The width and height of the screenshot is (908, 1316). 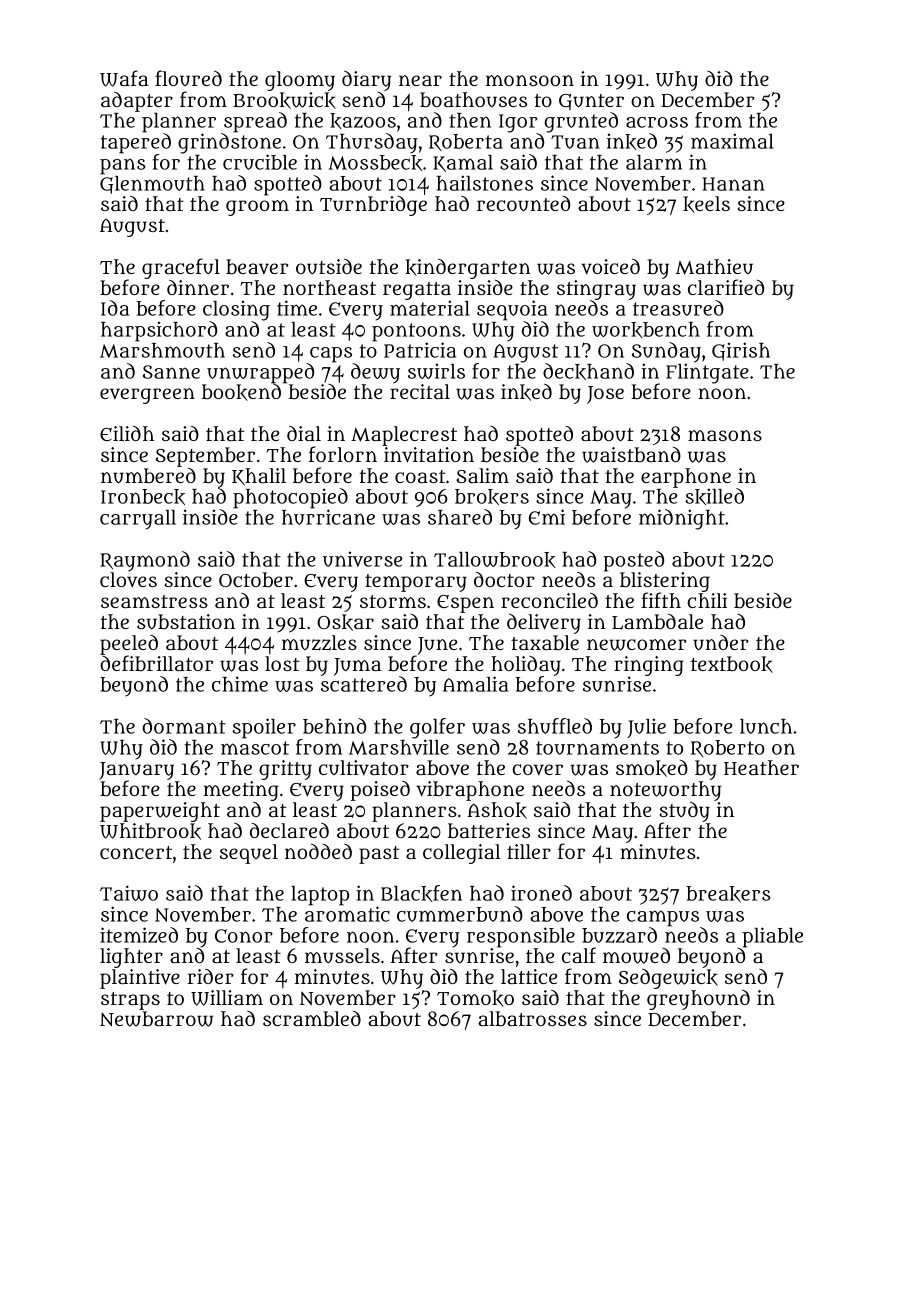 I want to click on scrambled, so click(x=312, y=1018).
